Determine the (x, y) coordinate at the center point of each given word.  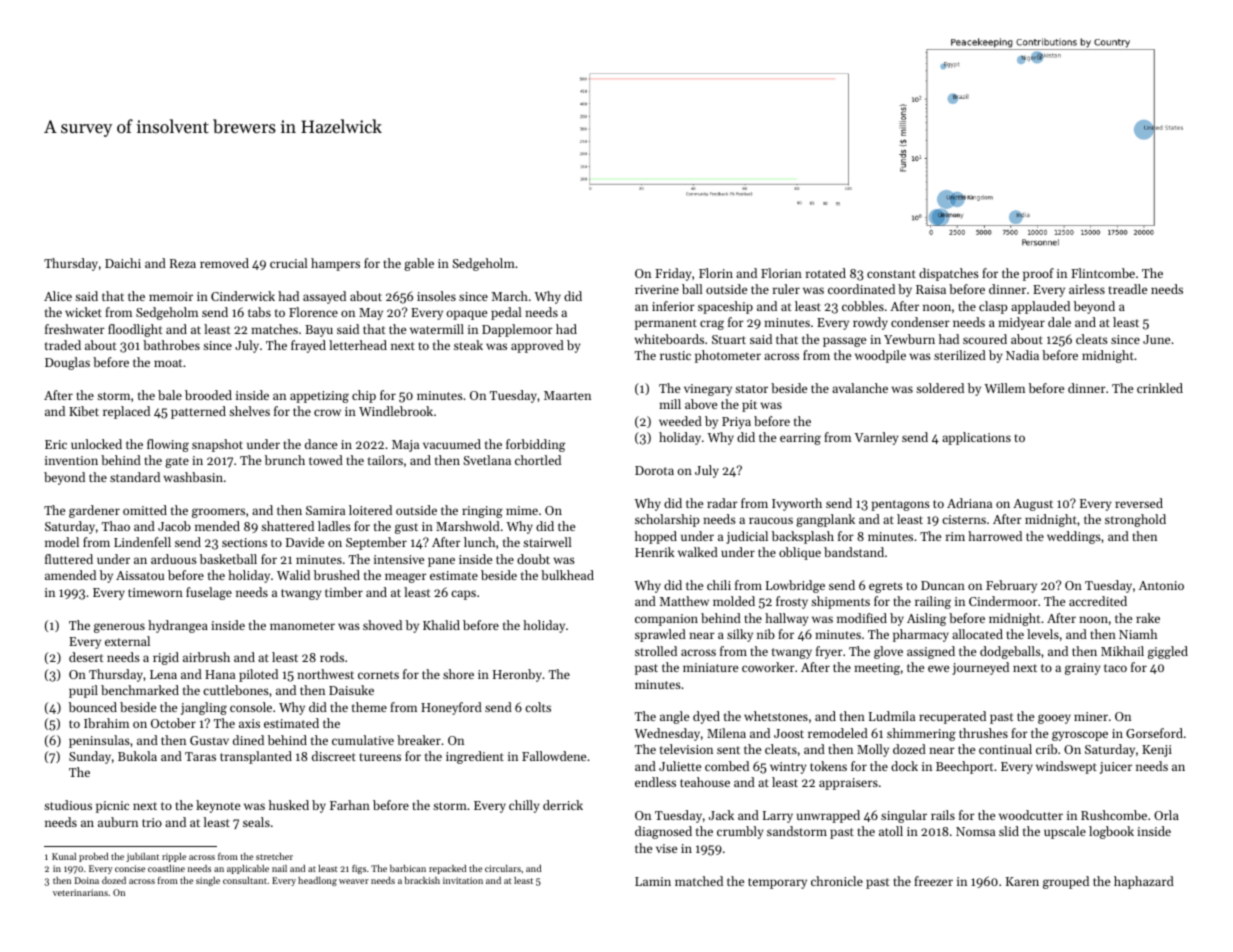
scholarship (667, 520)
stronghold (1135, 520)
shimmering (921, 734)
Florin (716, 273)
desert (86, 657)
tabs (259, 312)
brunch (285, 460)
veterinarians (80, 892)
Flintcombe (1103, 273)
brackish (422, 880)
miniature (710, 667)
